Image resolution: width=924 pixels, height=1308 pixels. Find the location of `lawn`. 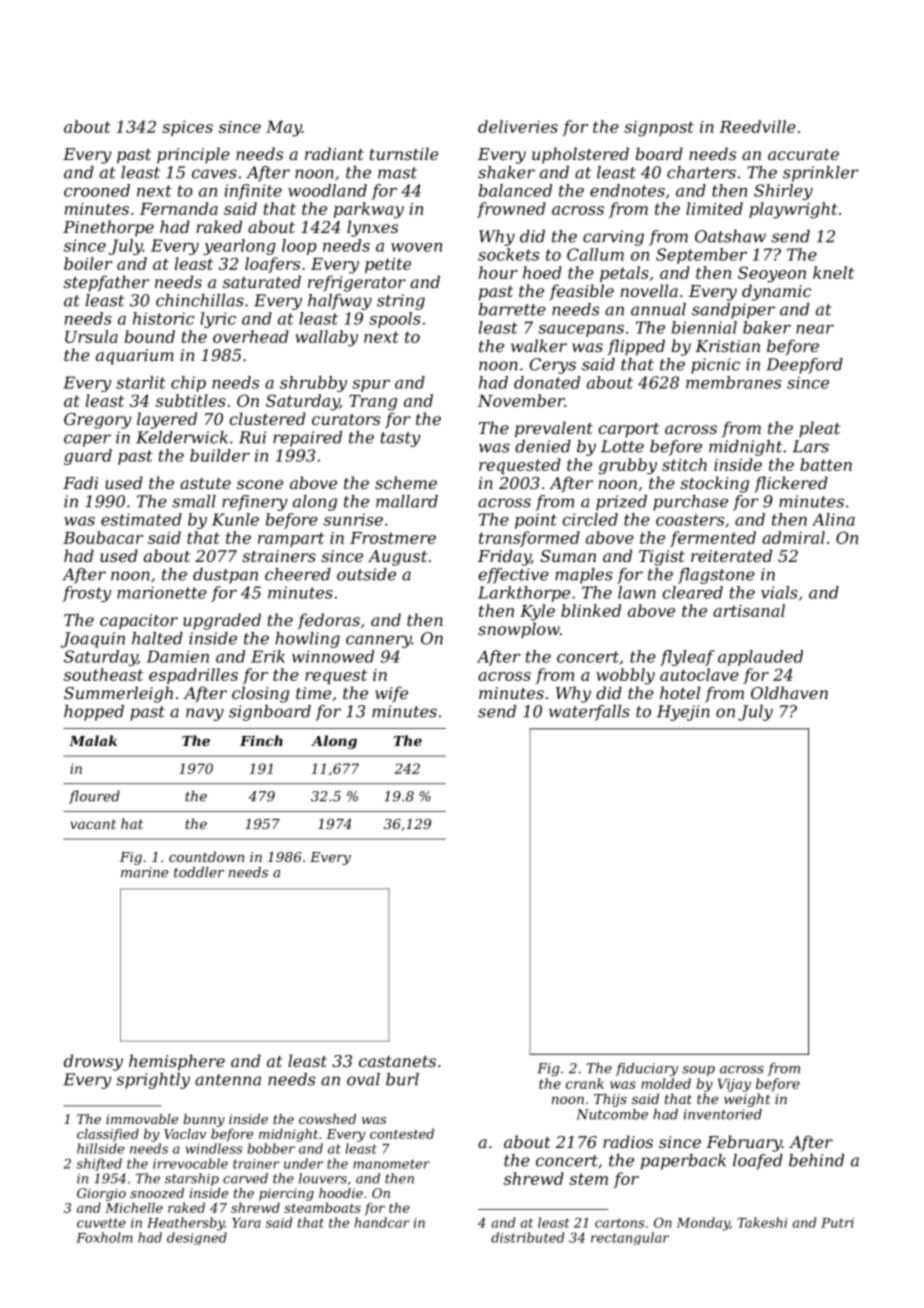

lawn is located at coordinates (637, 592).
